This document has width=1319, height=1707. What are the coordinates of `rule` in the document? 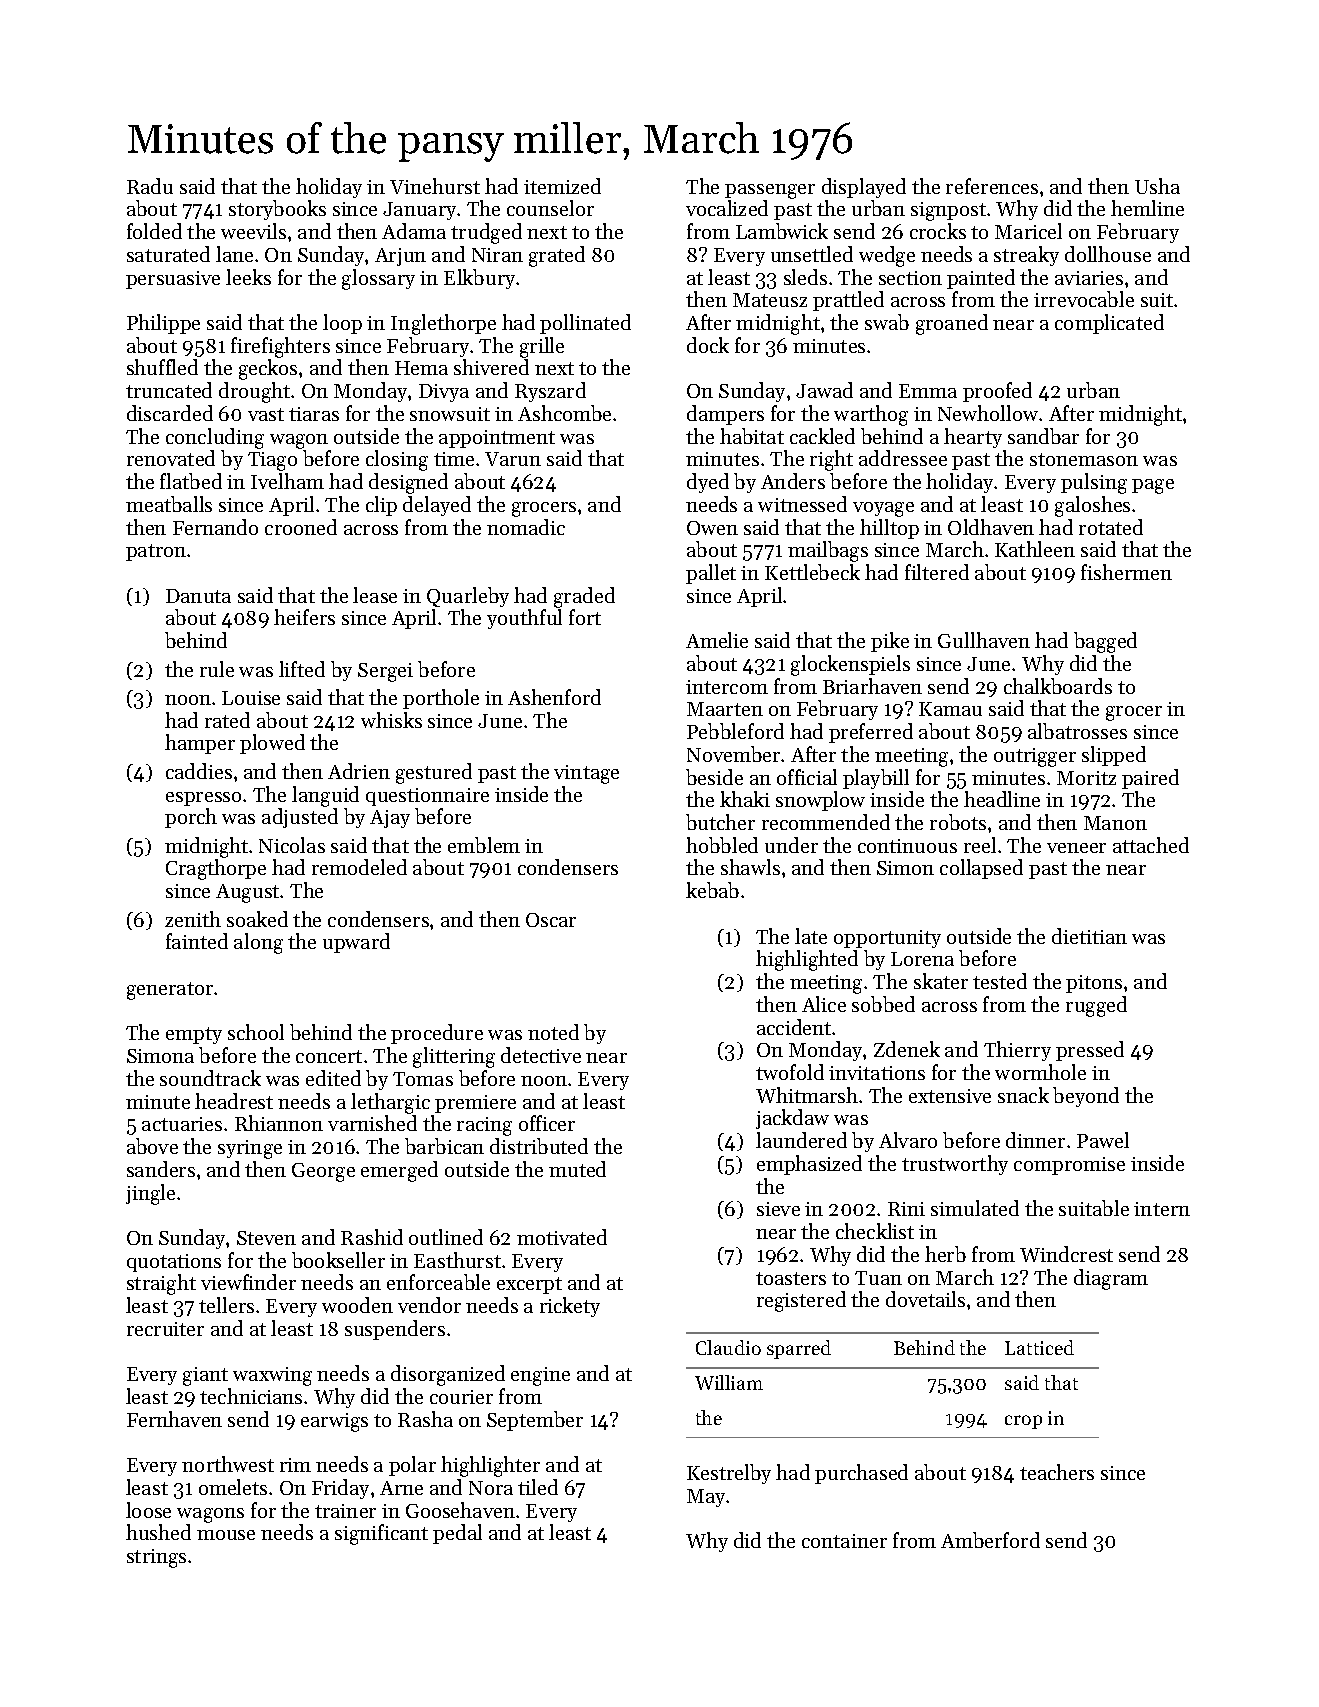 It's located at (217, 669).
